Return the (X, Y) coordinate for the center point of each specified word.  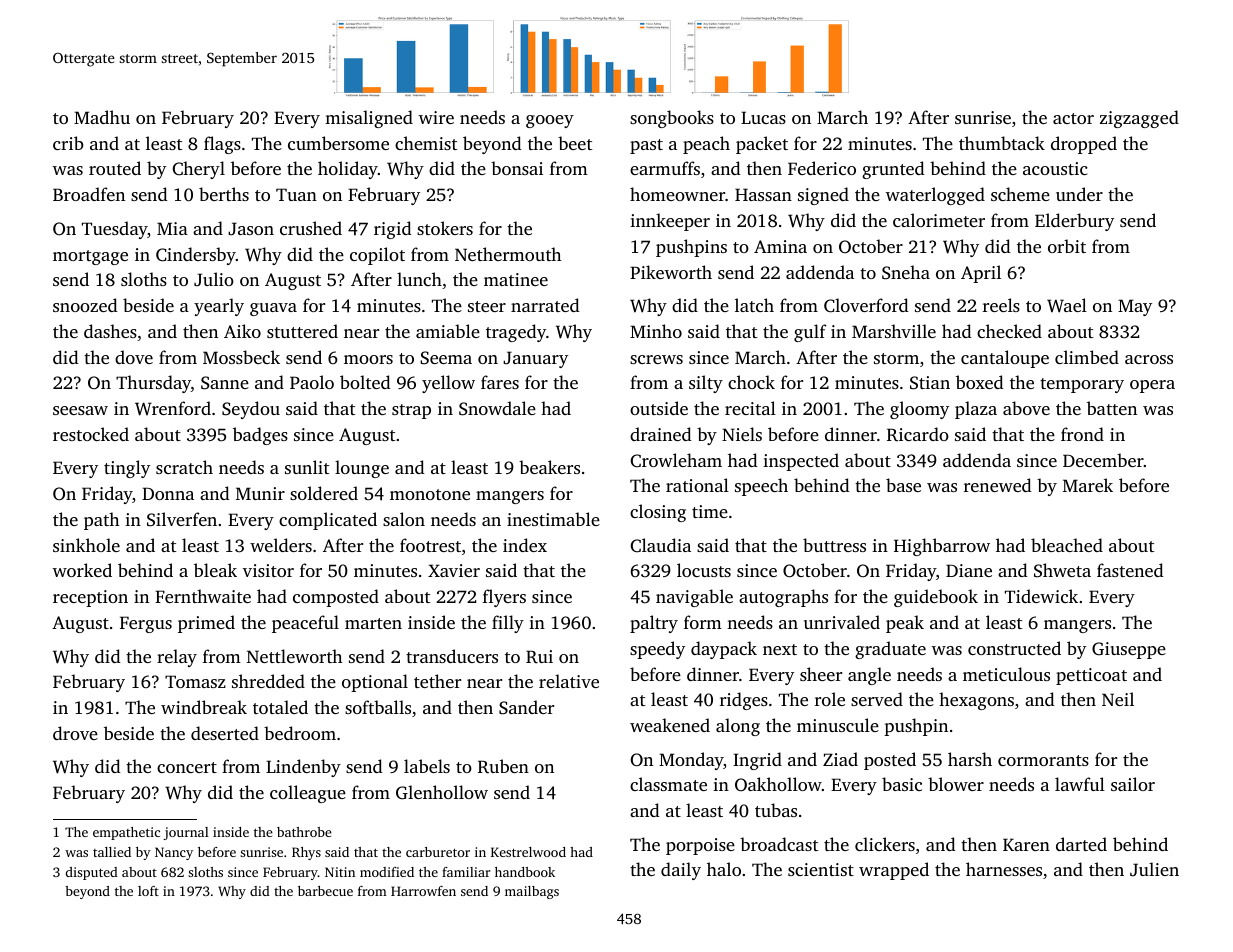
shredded (268, 681)
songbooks (672, 119)
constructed (1014, 648)
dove (134, 357)
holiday (348, 170)
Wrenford (173, 408)
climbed (1087, 357)
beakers (549, 467)
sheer (821, 674)
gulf (810, 333)
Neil (1118, 699)
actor (1073, 118)
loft (148, 891)
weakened (670, 725)
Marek (1088, 485)
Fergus (146, 624)
